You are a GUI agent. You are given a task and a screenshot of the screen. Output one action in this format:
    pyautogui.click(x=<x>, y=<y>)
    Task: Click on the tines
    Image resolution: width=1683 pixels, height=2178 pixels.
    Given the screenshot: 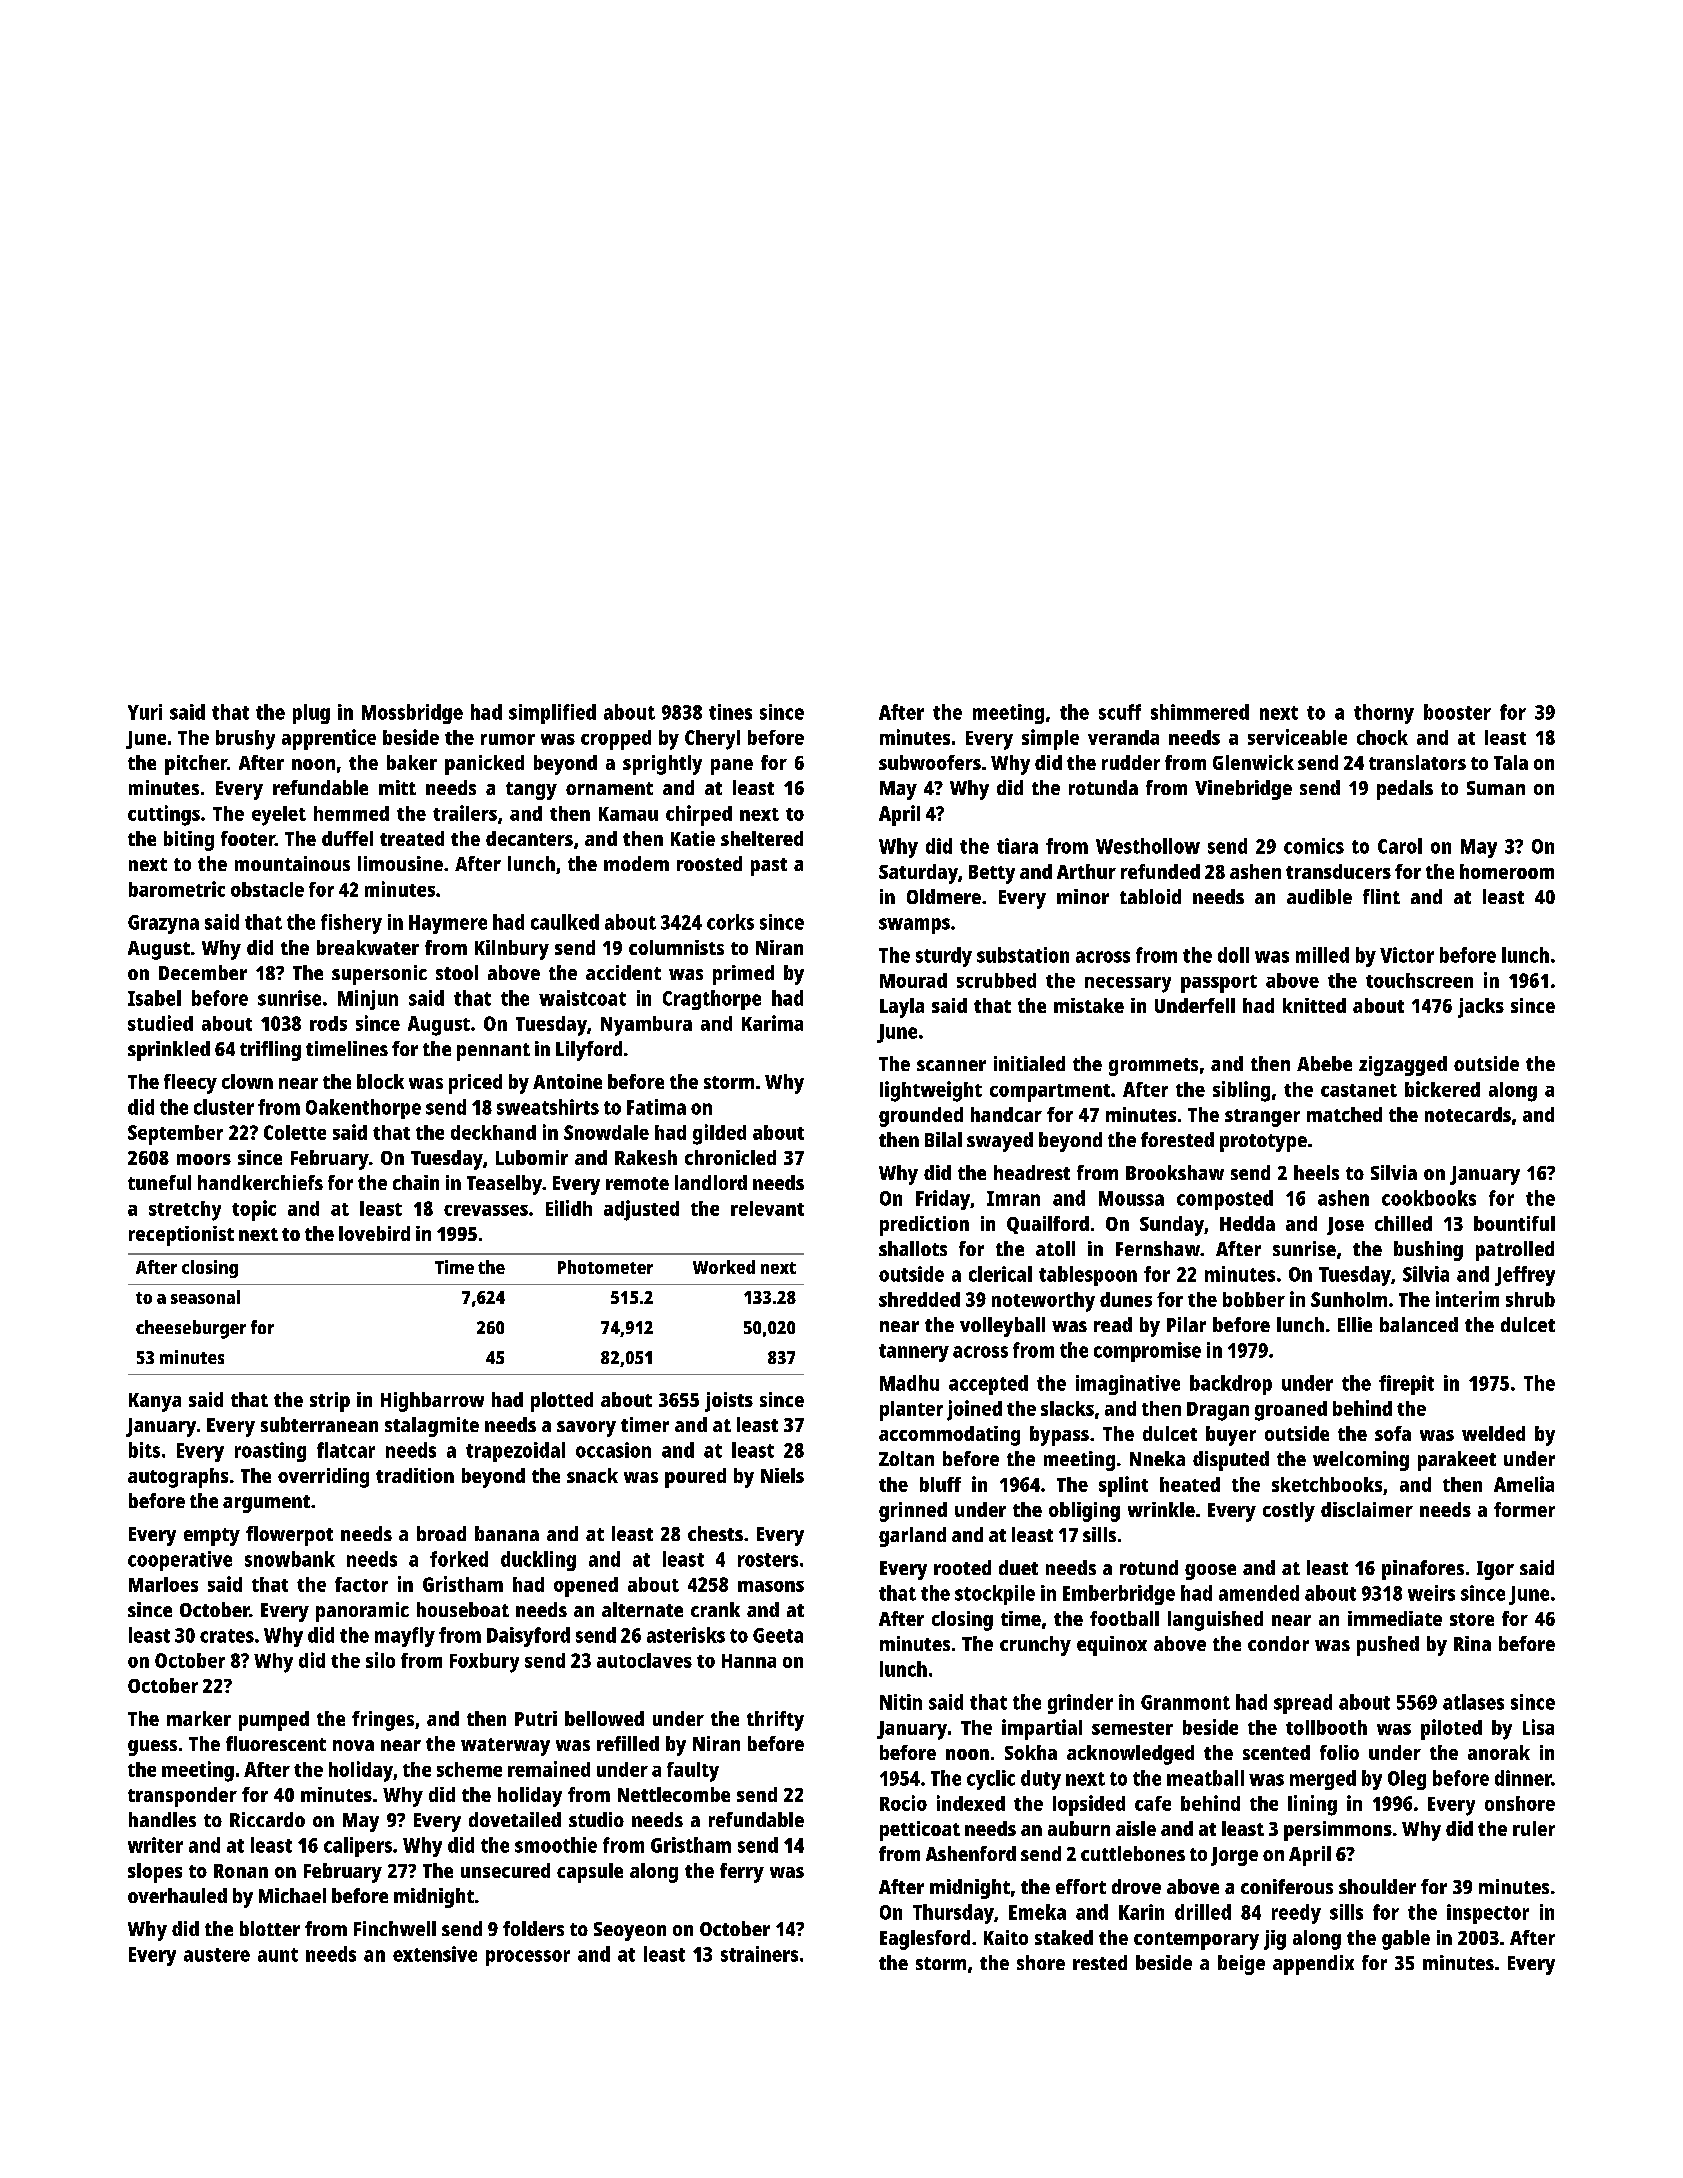 What is the action you would take?
    pyautogui.click(x=730, y=712)
